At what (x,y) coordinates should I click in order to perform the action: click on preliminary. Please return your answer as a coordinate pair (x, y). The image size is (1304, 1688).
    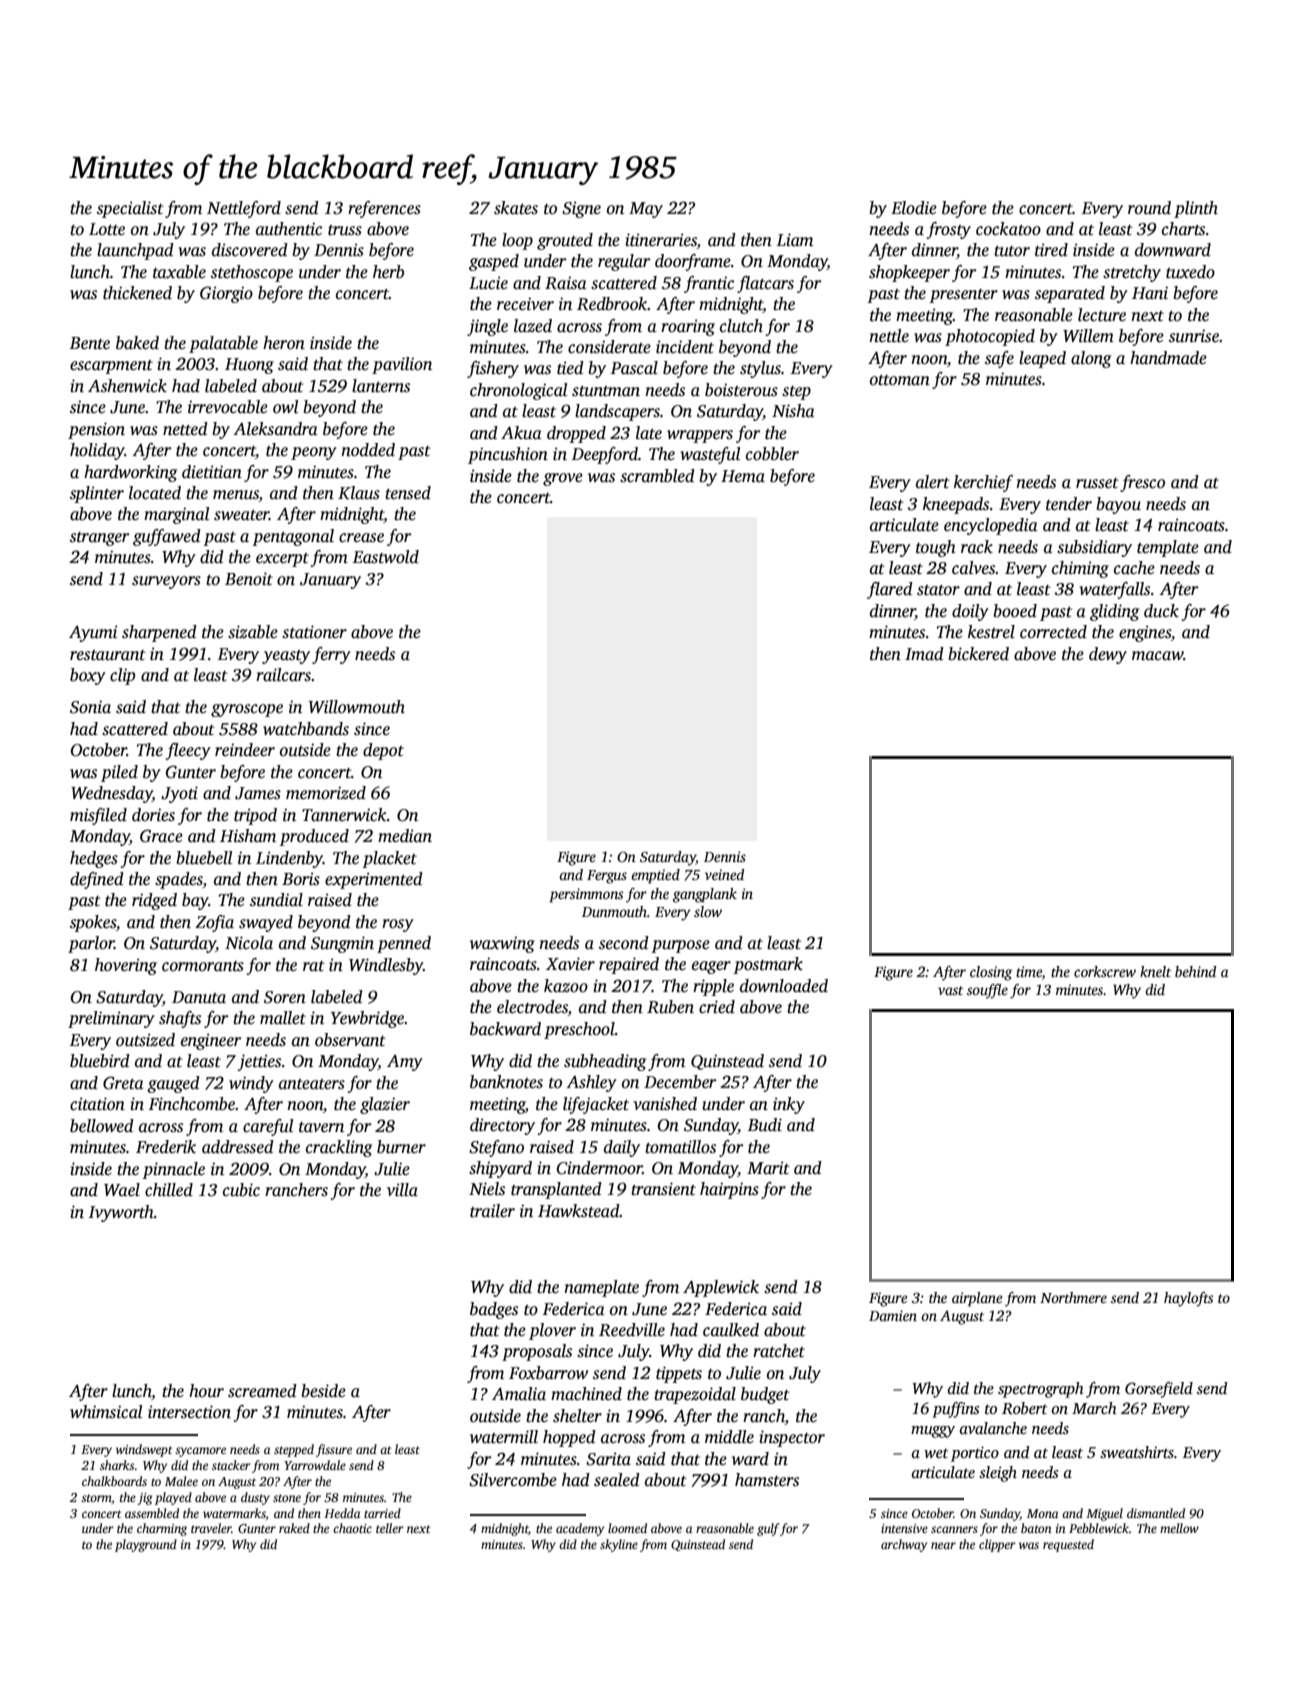
    Looking at the image, I should click on (111, 1019).
